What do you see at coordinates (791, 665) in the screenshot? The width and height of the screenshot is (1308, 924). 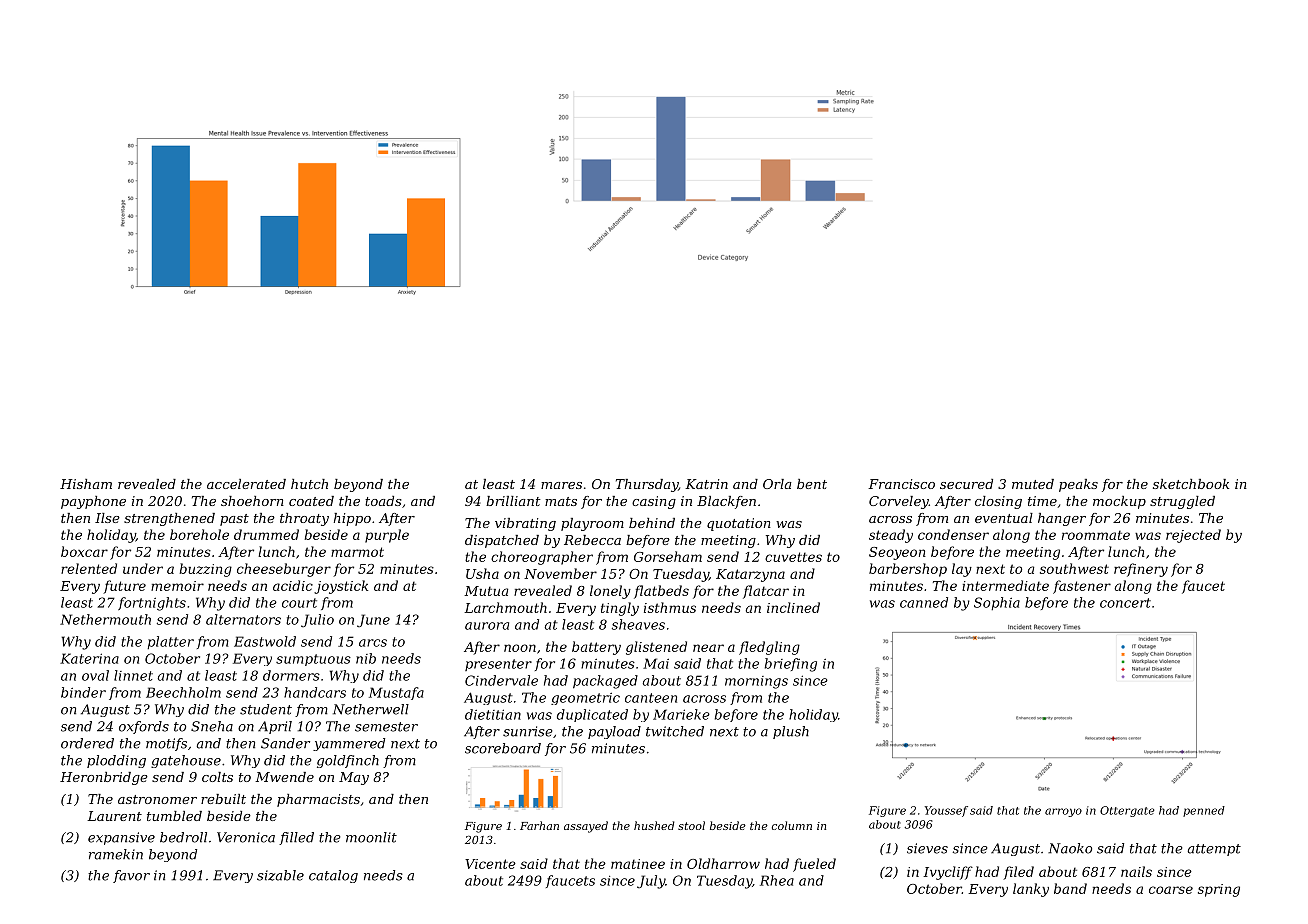 I see `briefing` at bounding box center [791, 665].
